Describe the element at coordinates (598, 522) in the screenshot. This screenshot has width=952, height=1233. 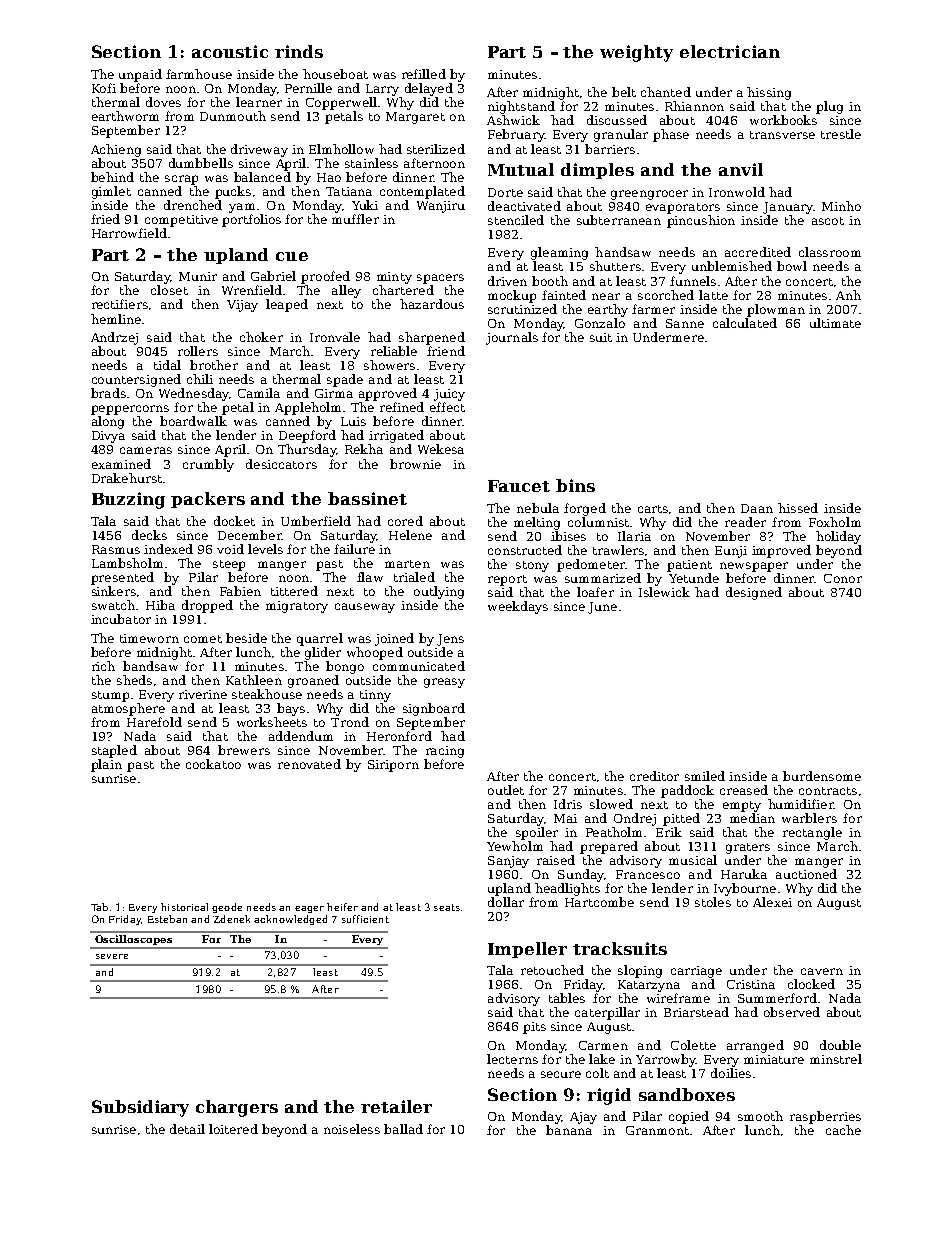
I see `columnist` at that location.
